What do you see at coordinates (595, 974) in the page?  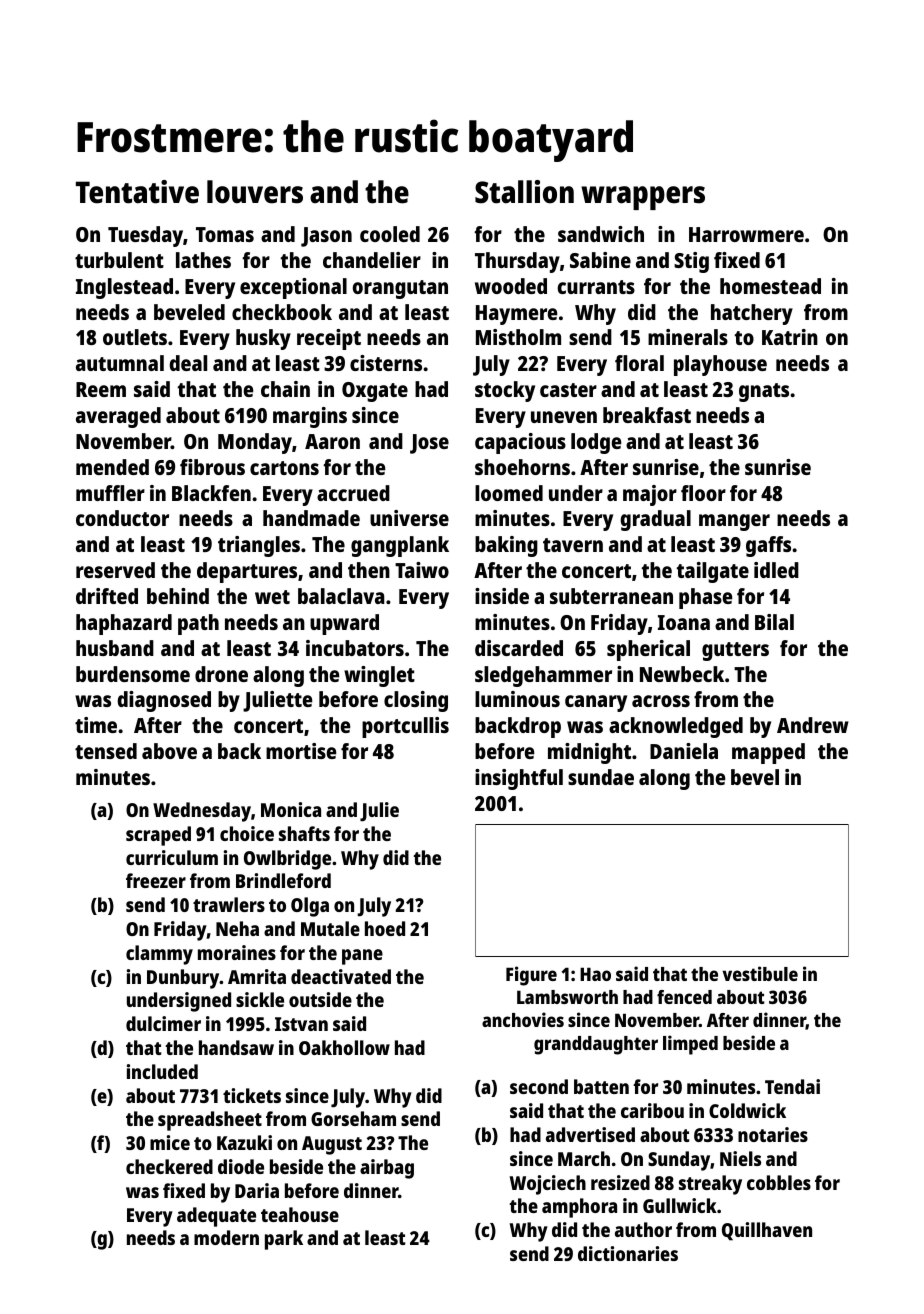 I see `Hao` at bounding box center [595, 974].
